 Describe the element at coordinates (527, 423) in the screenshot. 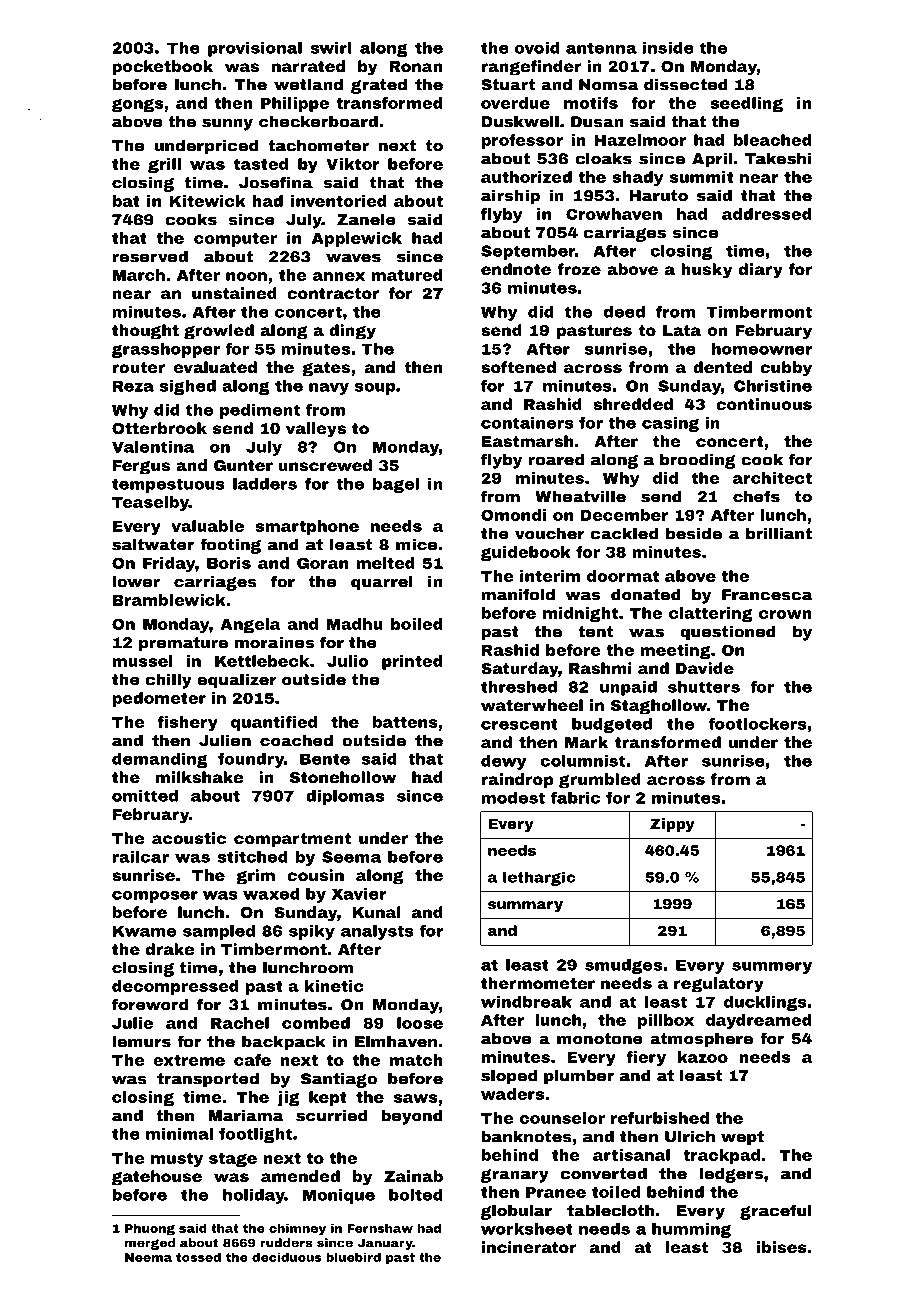

I see `containers` at that location.
